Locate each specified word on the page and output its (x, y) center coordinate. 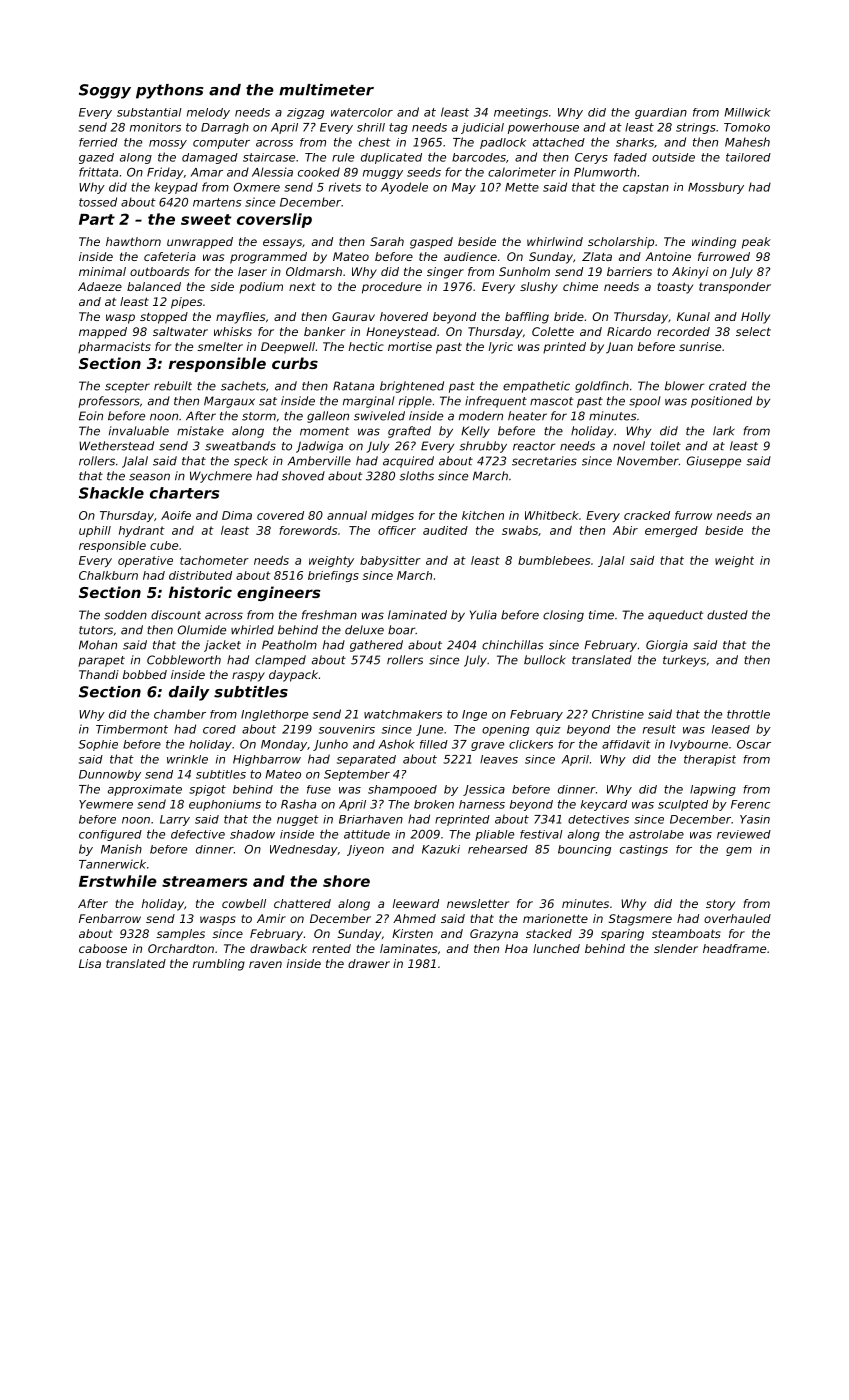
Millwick (748, 112)
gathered (376, 646)
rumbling (219, 965)
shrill (371, 127)
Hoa (516, 948)
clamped (280, 661)
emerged (671, 531)
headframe (734, 948)
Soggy (105, 91)
